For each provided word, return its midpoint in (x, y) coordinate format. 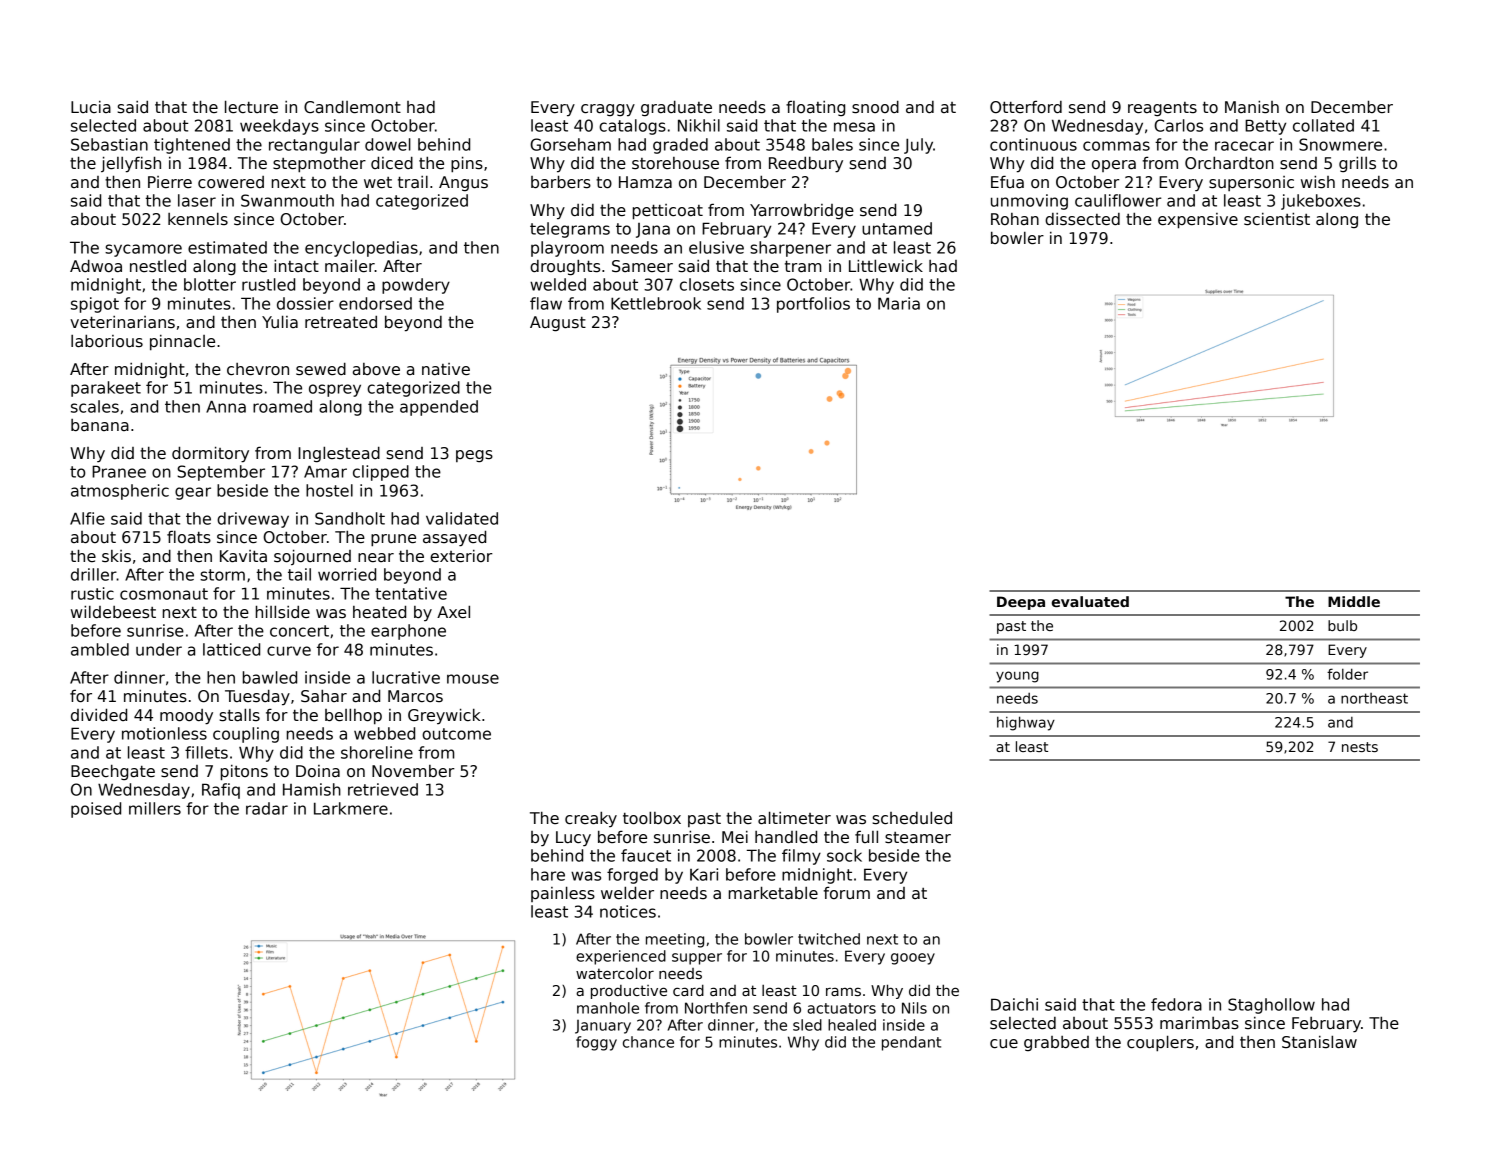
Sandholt (350, 518)
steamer (918, 838)
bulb (1342, 625)
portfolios (813, 305)
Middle (1354, 601)
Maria (899, 303)
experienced (621, 957)
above (376, 369)
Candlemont (352, 107)
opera (1114, 166)
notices (628, 911)
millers (155, 808)
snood (875, 107)
